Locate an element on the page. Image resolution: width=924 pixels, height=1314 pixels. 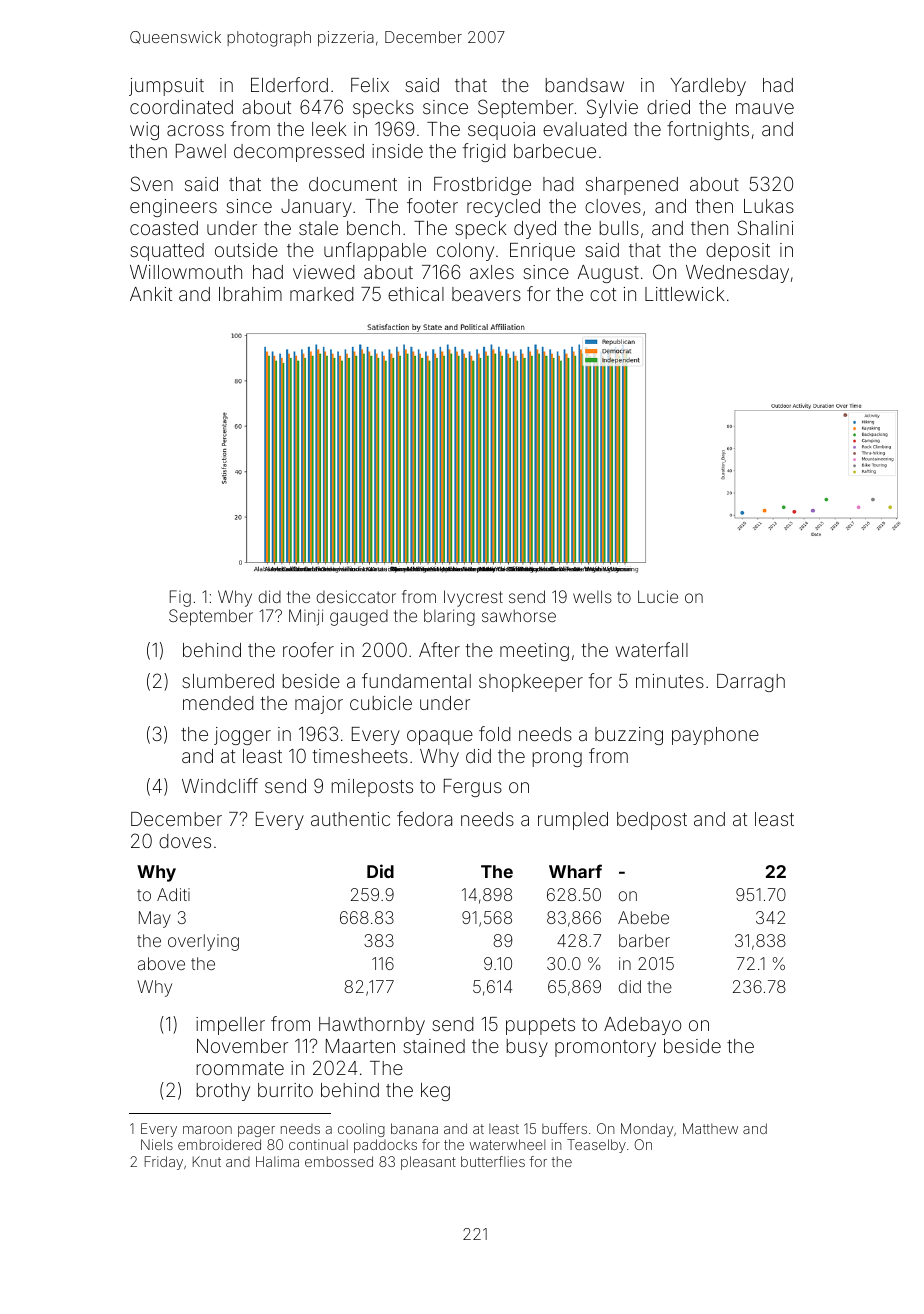
cooling is located at coordinates (361, 1130).
